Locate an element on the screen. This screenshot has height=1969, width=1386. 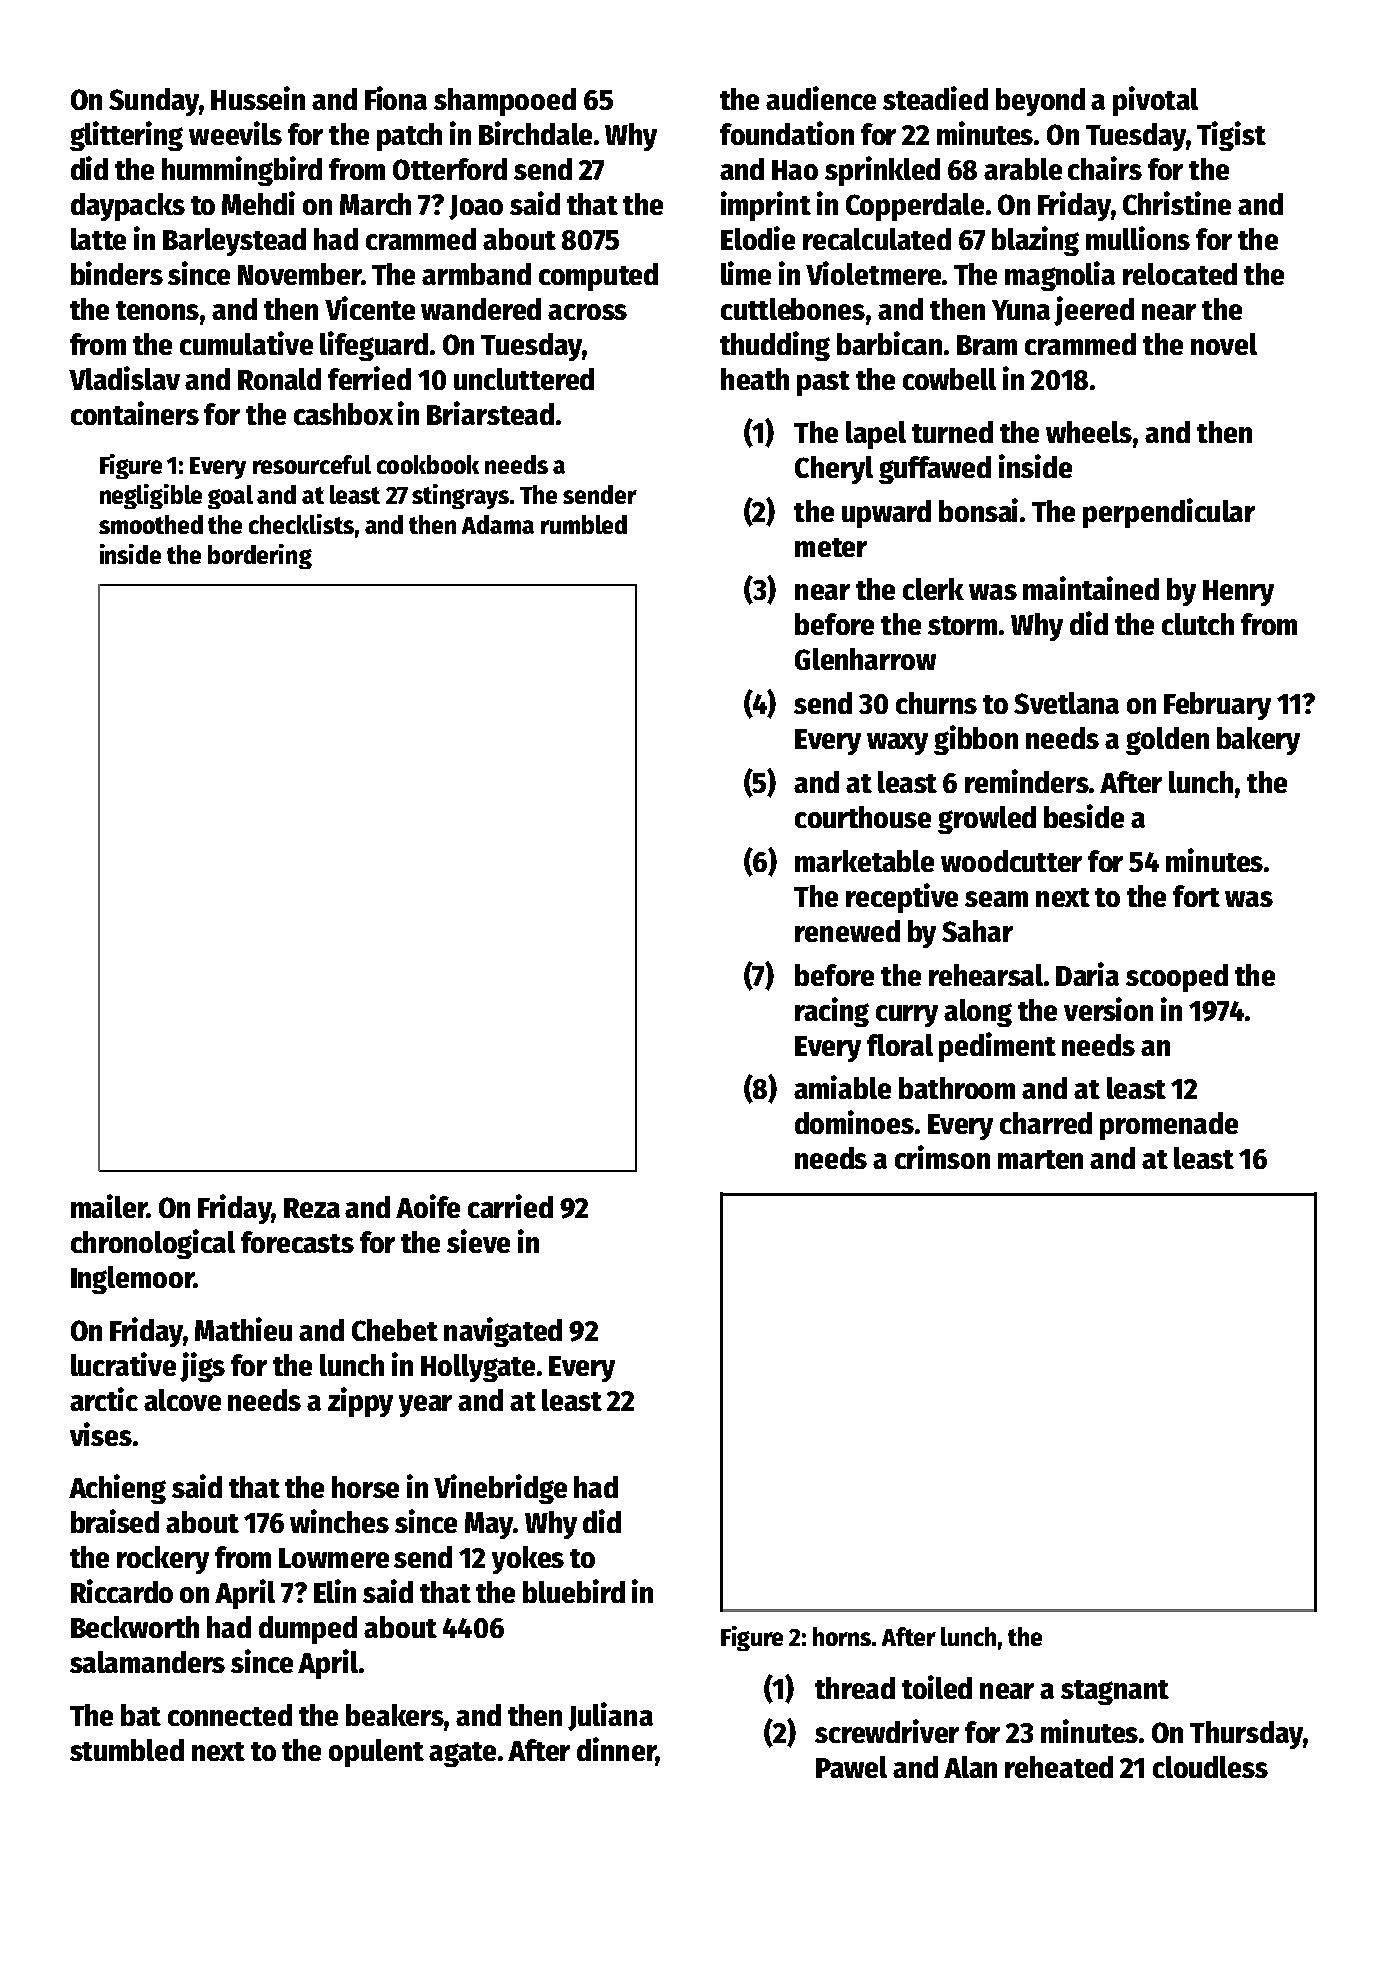
marten is located at coordinates (1040, 1159).
